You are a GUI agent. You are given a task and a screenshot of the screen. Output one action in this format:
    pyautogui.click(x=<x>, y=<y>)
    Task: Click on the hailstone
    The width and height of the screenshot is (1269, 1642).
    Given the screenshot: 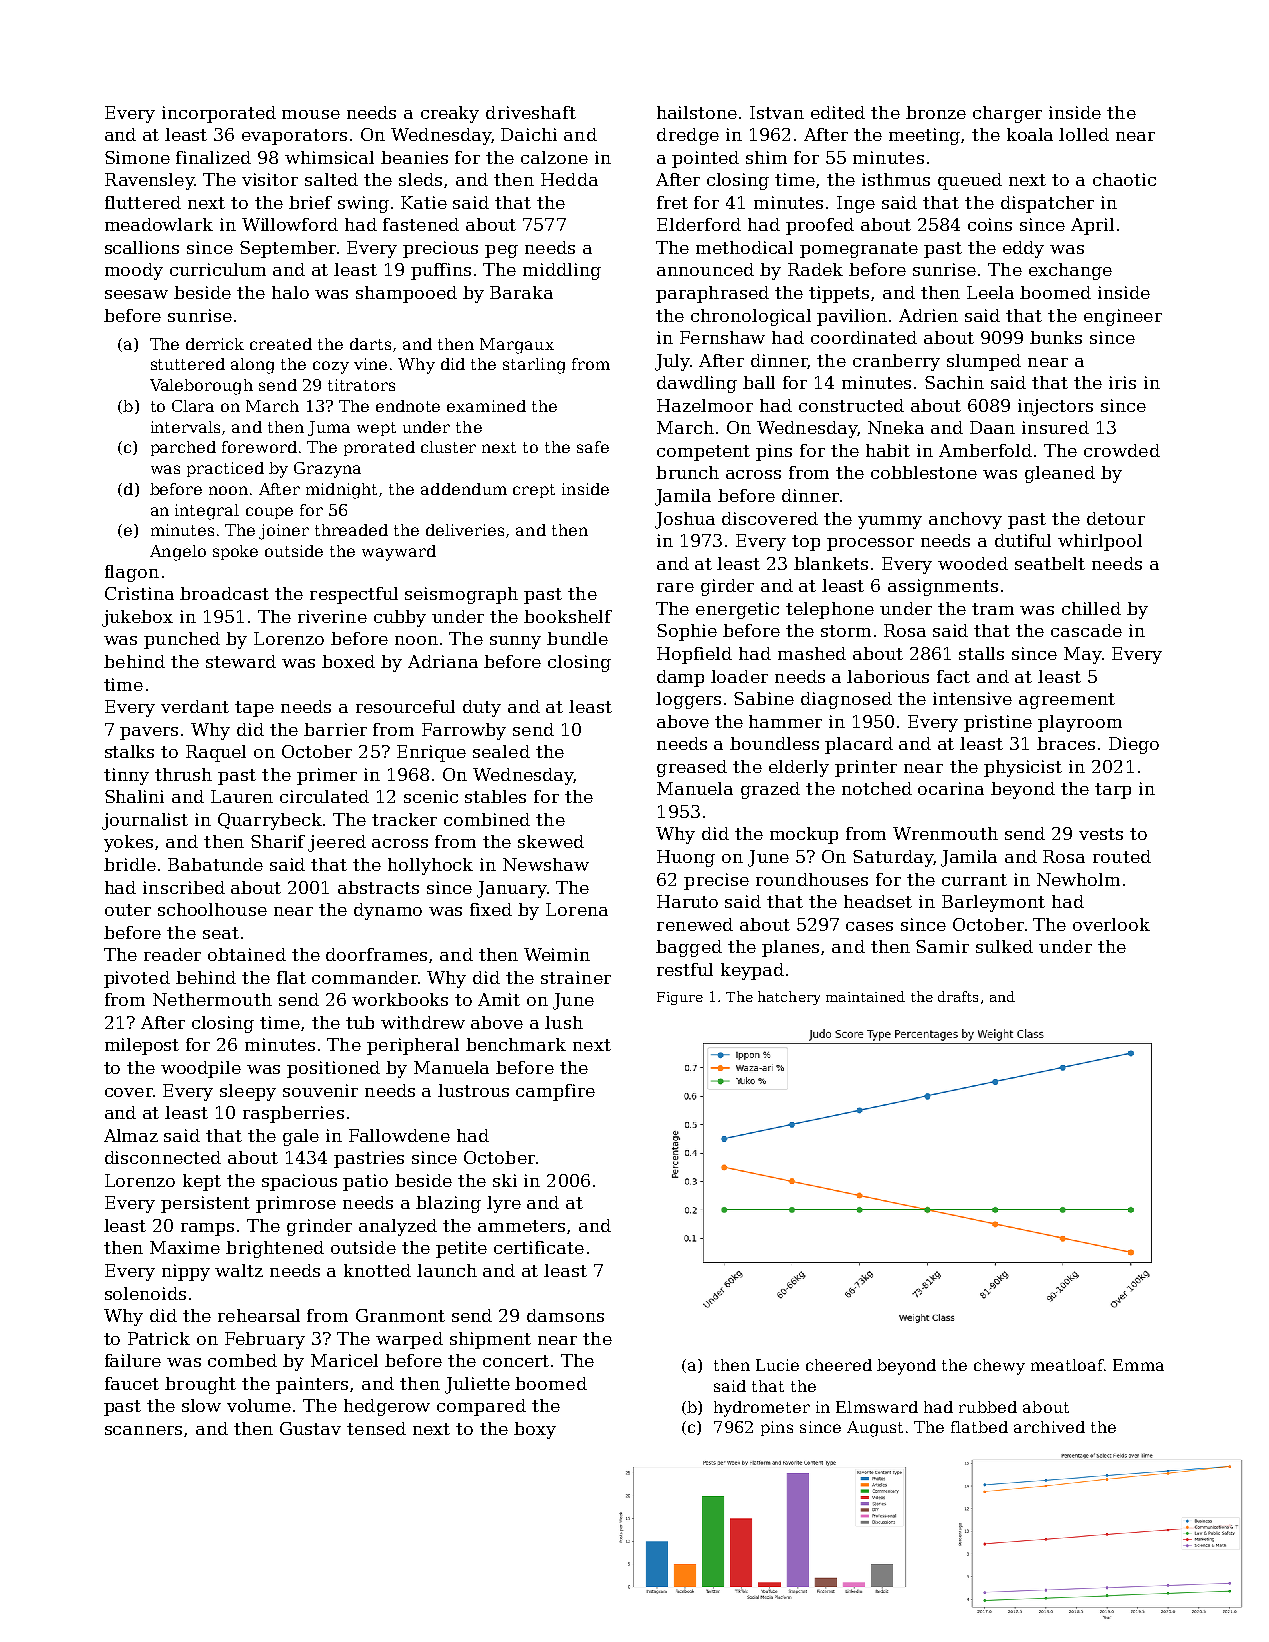 What is the action you would take?
    pyautogui.click(x=697, y=112)
